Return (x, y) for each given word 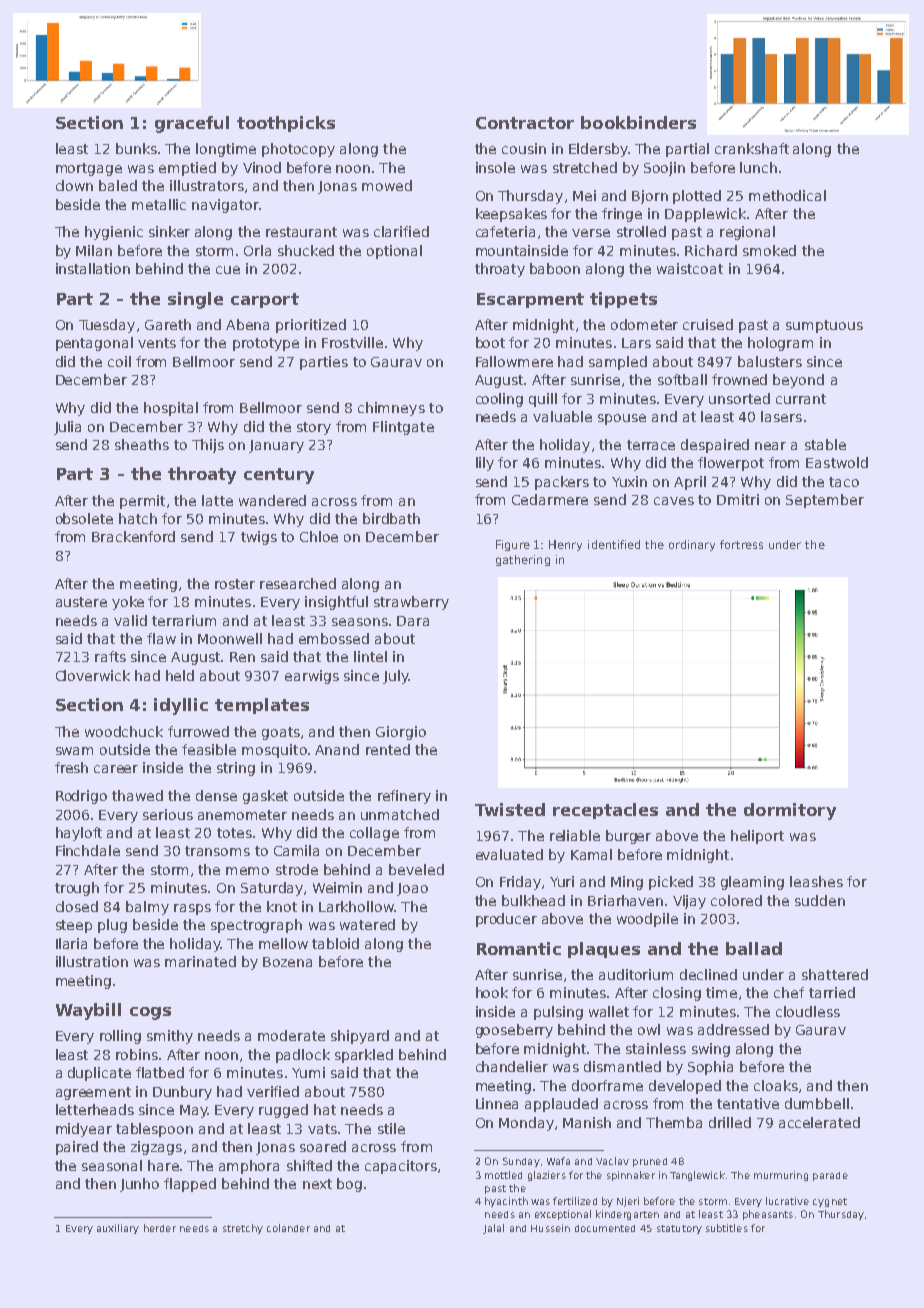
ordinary (692, 545)
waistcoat (690, 268)
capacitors (401, 1167)
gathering (523, 560)
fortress (741, 544)
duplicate (99, 1074)
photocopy (298, 150)
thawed (137, 795)
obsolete (84, 518)
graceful (192, 124)
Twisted (510, 809)
